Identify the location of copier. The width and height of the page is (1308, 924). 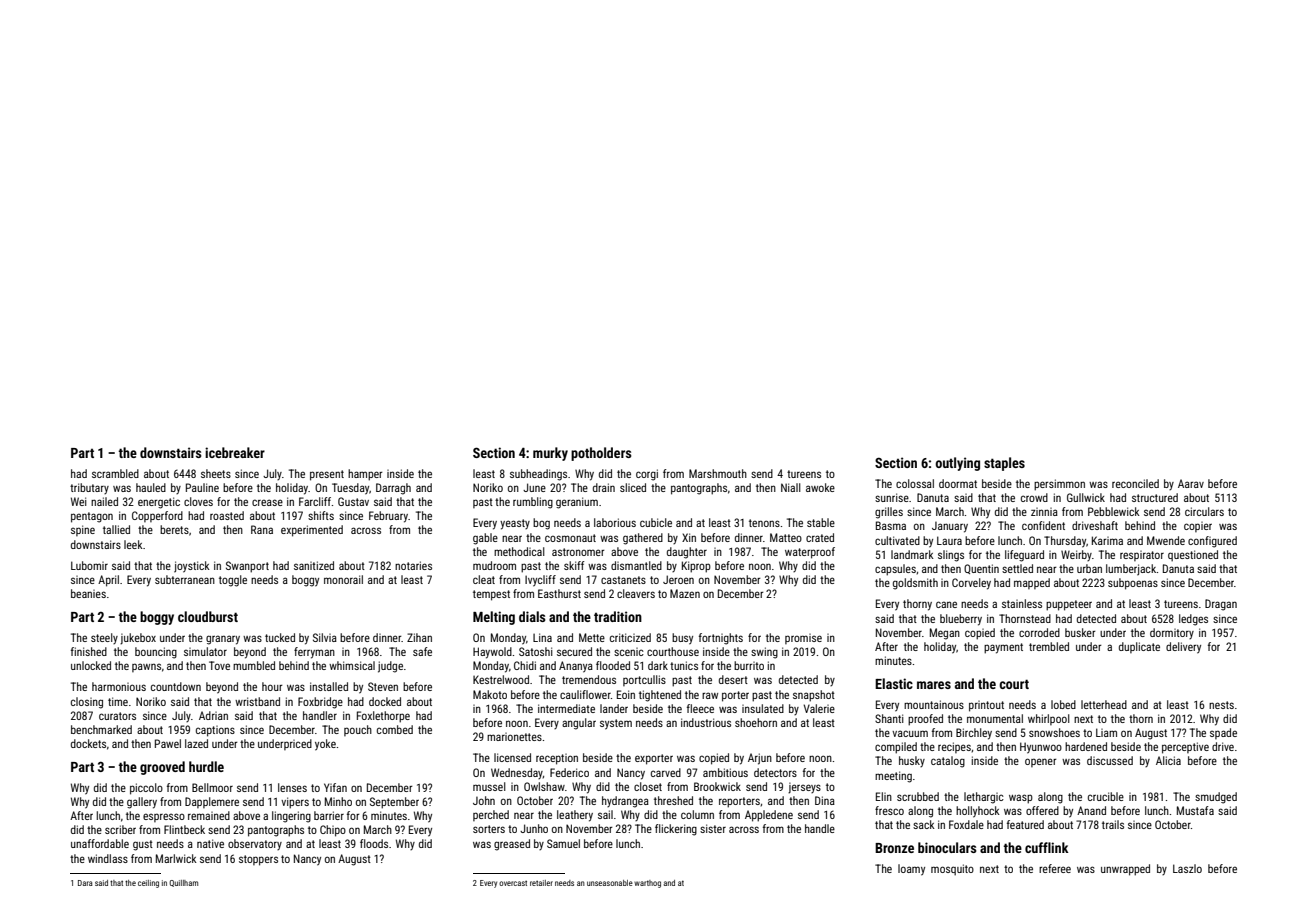
(1198, 527).
